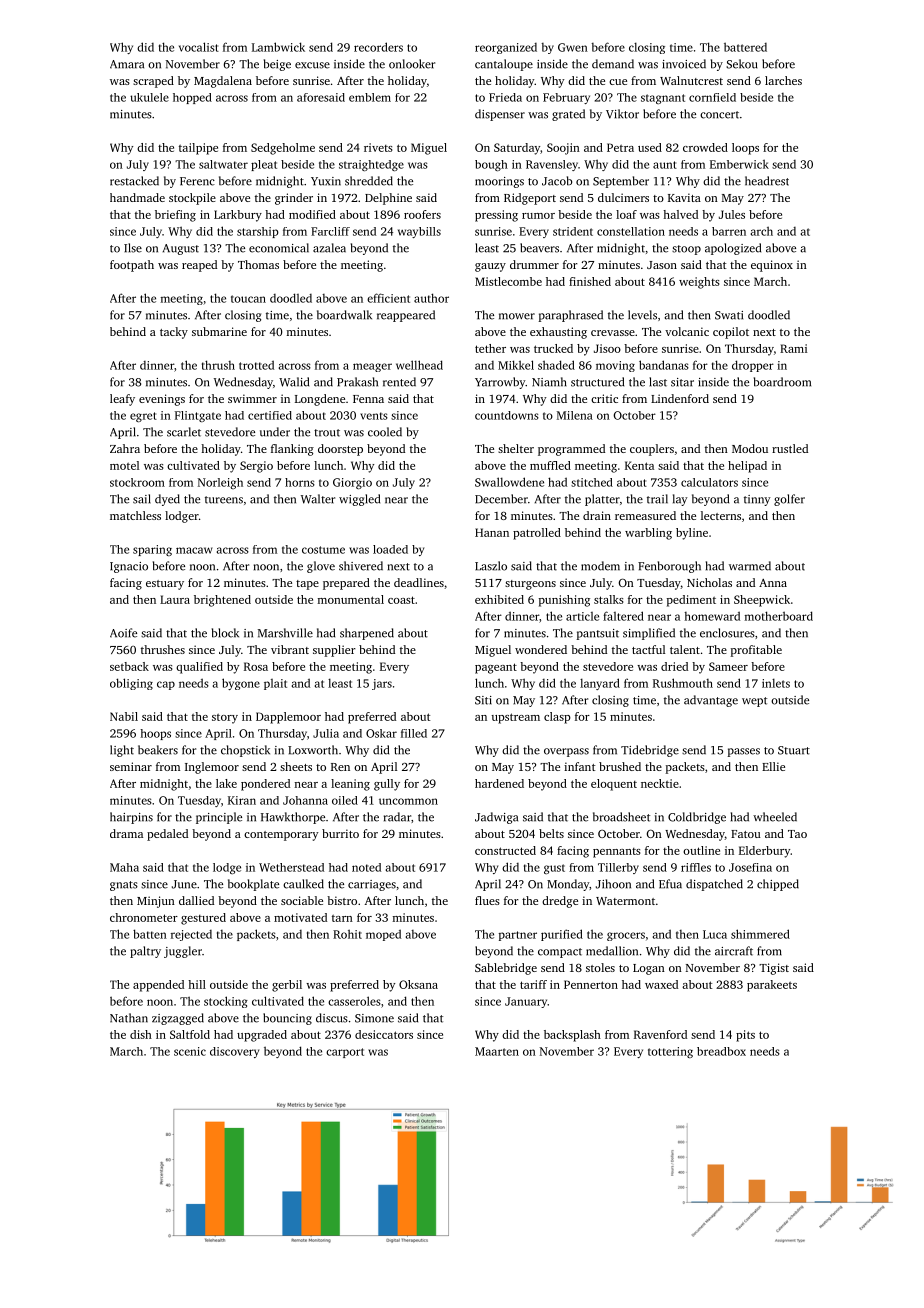 This document has height=1308, width=924. I want to click on dish, so click(141, 1034).
